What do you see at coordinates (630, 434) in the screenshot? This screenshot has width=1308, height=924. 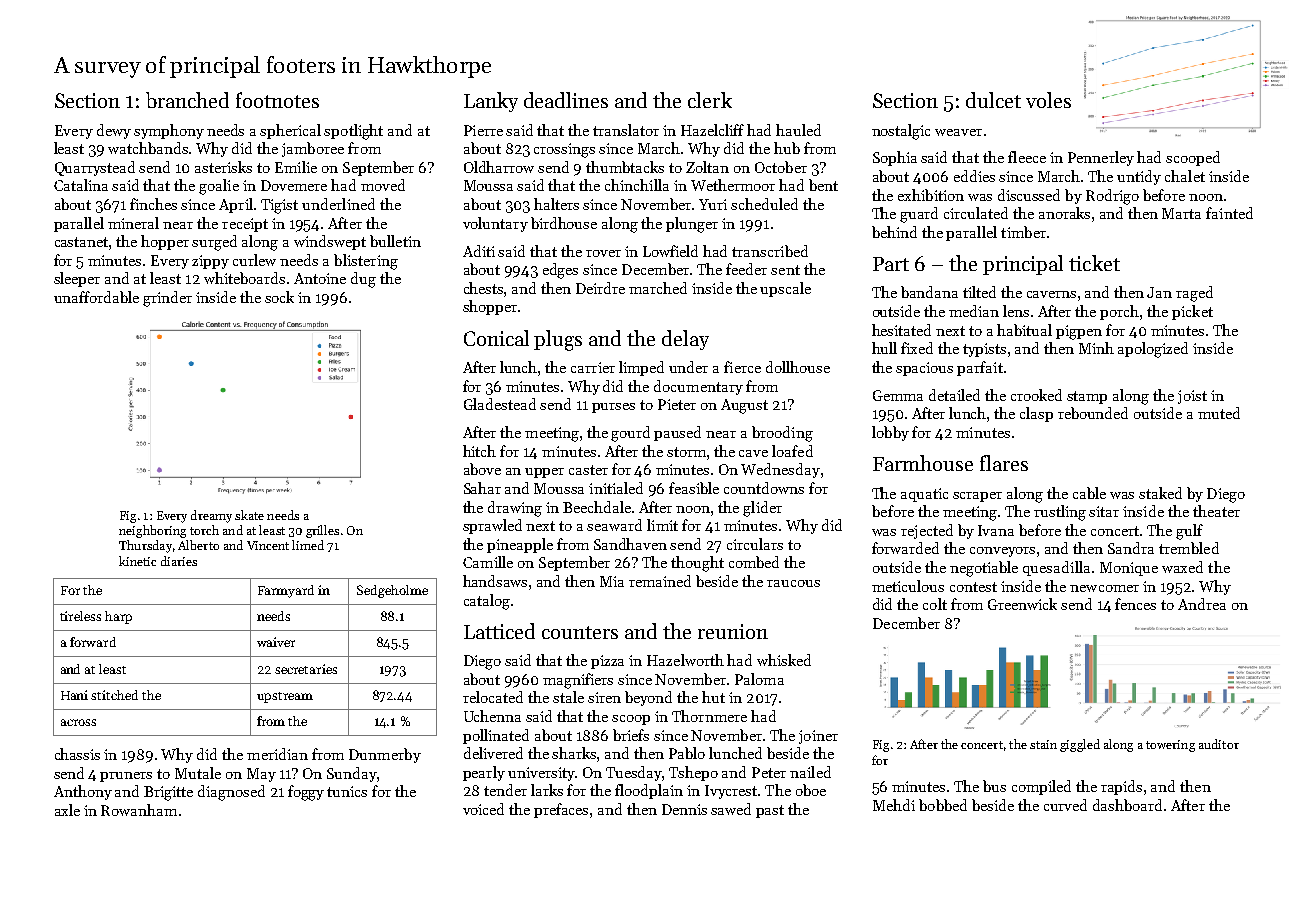 I see `gourd` at bounding box center [630, 434].
